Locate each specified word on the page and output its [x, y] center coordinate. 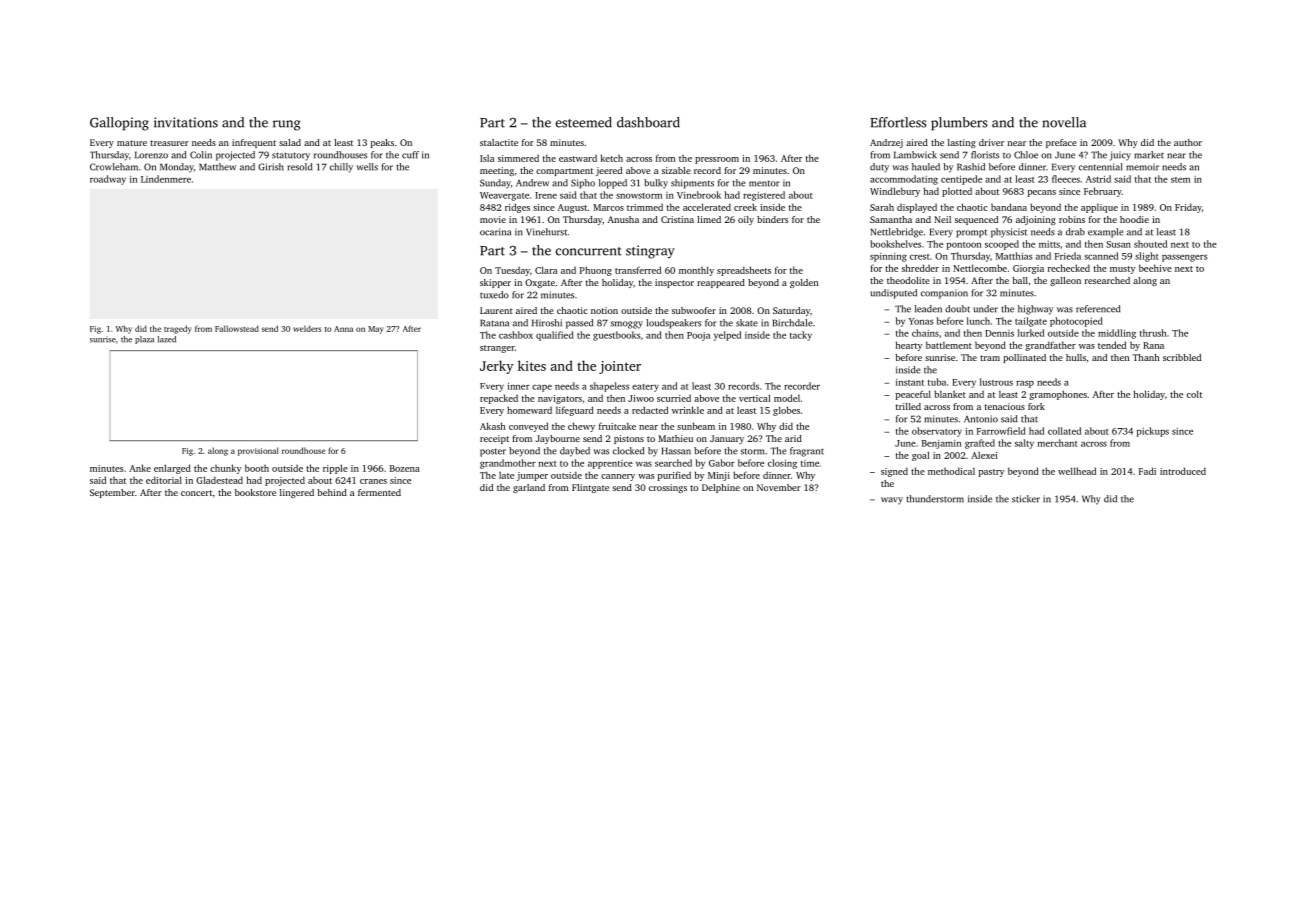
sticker [1026, 499]
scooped [1002, 245]
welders [307, 328]
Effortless [898, 122]
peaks [382, 143]
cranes [373, 481]
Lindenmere [166, 179]
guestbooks [616, 336]
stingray [650, 252]
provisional [258, 451]
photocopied [1076, 322]
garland [529, 488]
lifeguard [575, 411]
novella [1064, 122]
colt [1194, 394]
